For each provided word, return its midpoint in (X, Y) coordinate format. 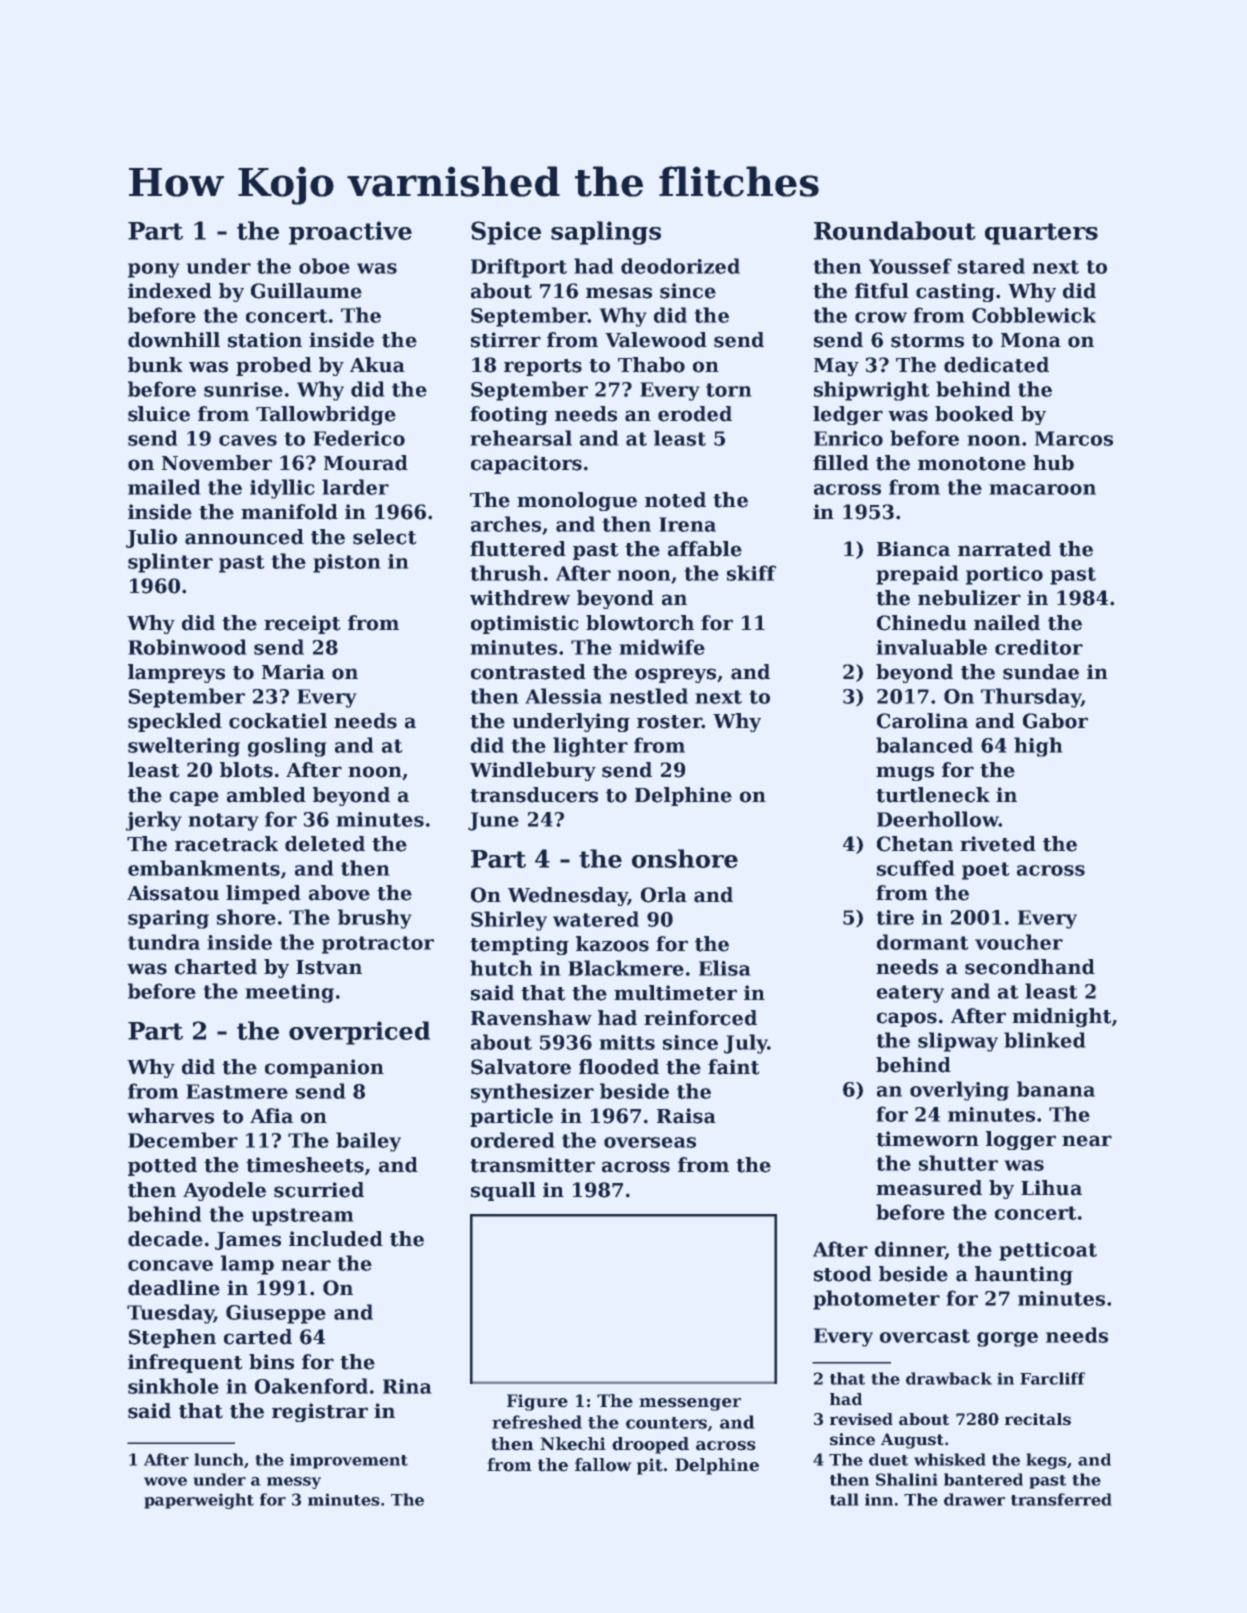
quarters (1041, 234)
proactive (350, 233)
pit (650, 1466)
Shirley (509, 921)
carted (258, 1337)
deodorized (680, 266)
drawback (949, 1378)
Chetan (915, 844)
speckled (175, 722)
